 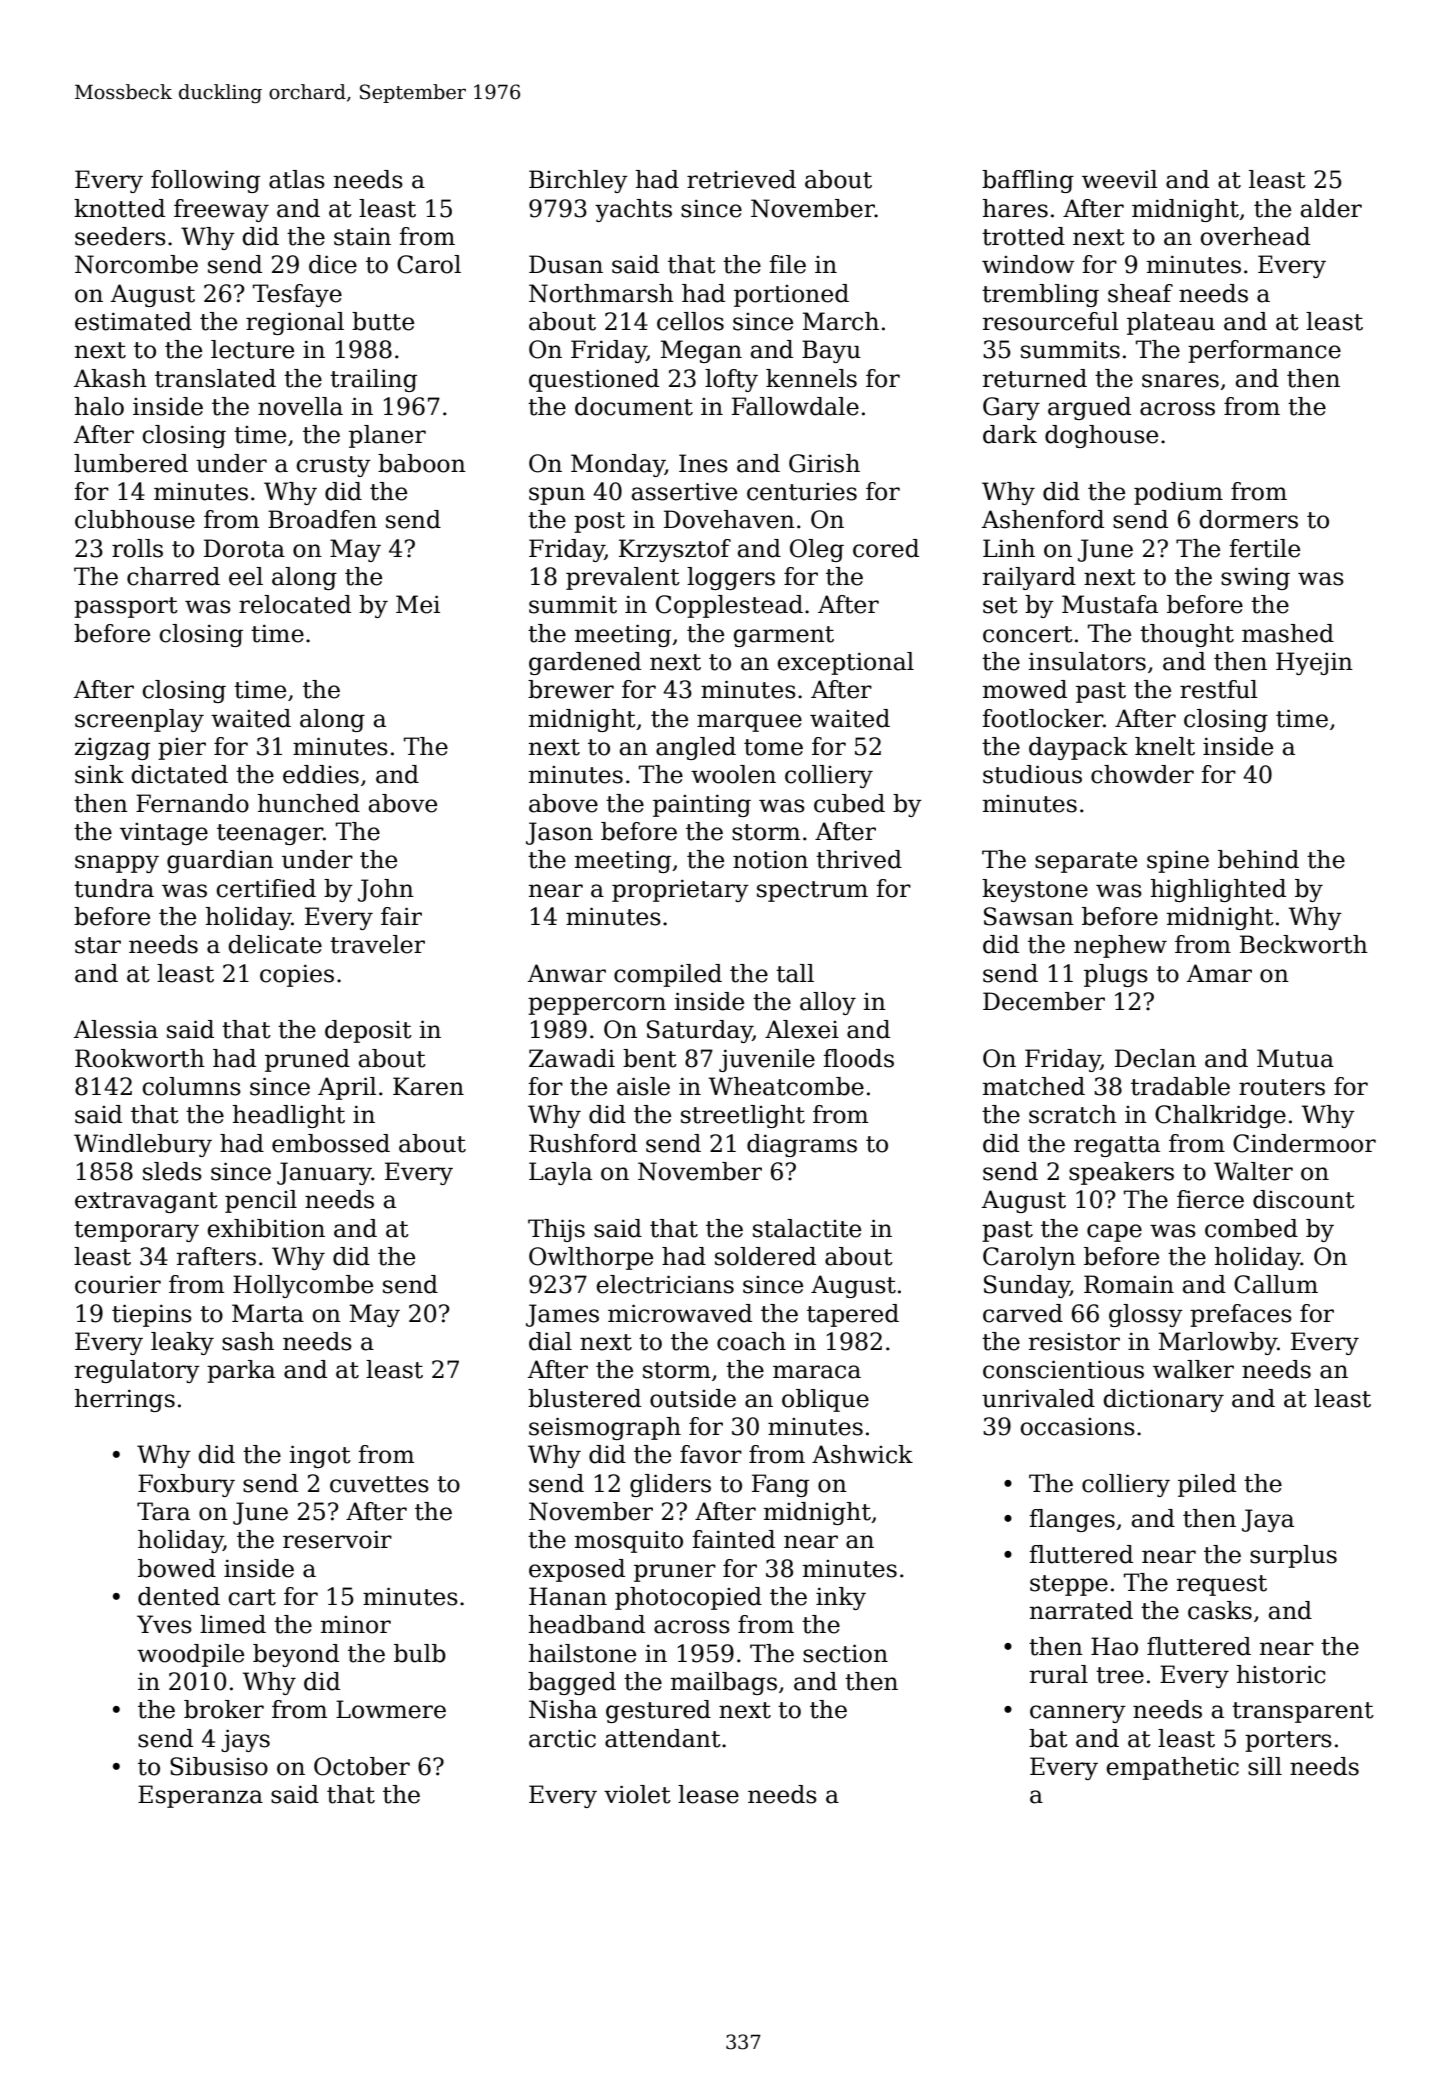 I want to click on stain, so click(x=362, y=236).
